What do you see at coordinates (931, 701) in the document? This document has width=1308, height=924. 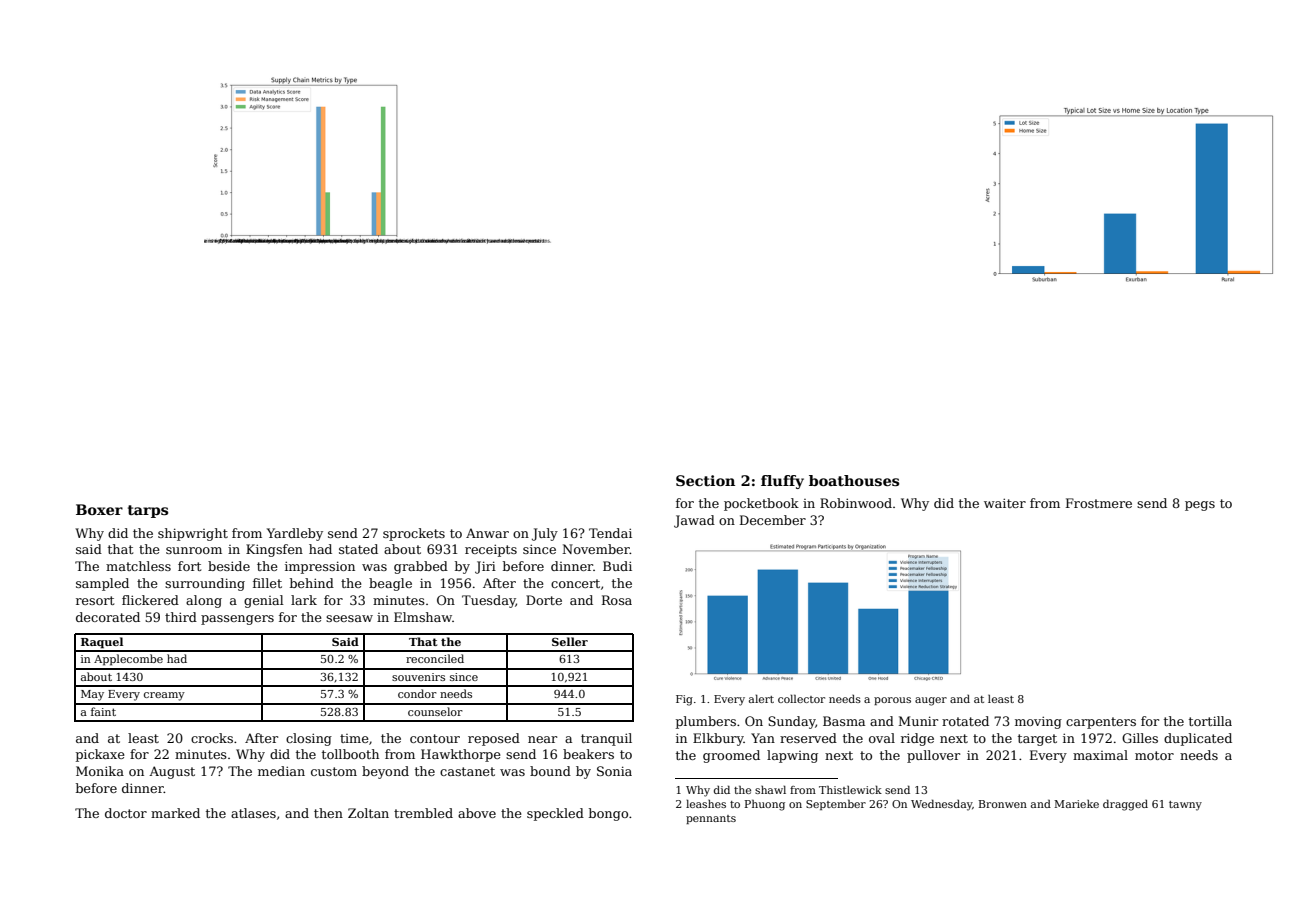 I see `auger` at bounding box center [931, 701].
